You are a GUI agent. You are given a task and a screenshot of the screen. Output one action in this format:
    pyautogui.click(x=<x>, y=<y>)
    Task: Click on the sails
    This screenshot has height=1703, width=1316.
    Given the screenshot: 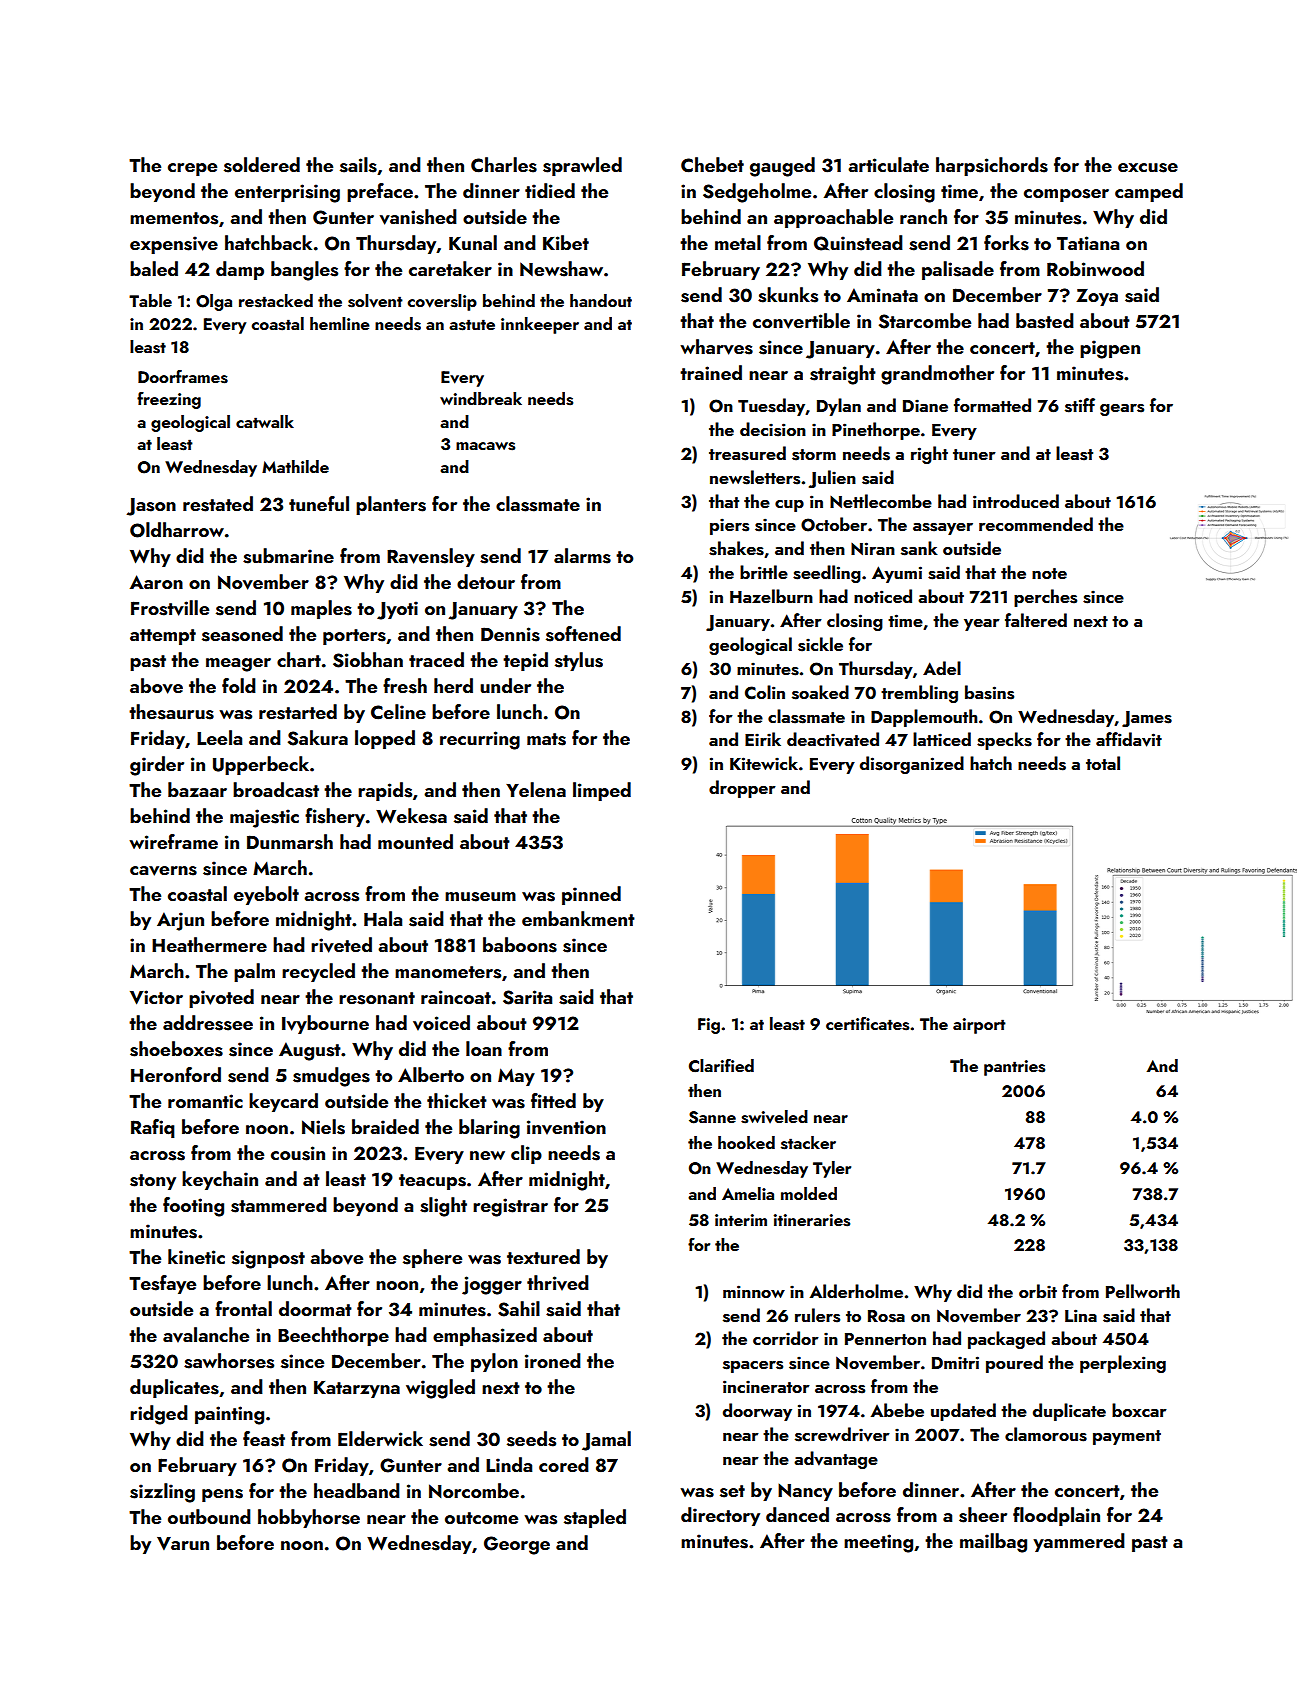 What is the action you would take?
    pyautogui.click(x=358, y=165)
